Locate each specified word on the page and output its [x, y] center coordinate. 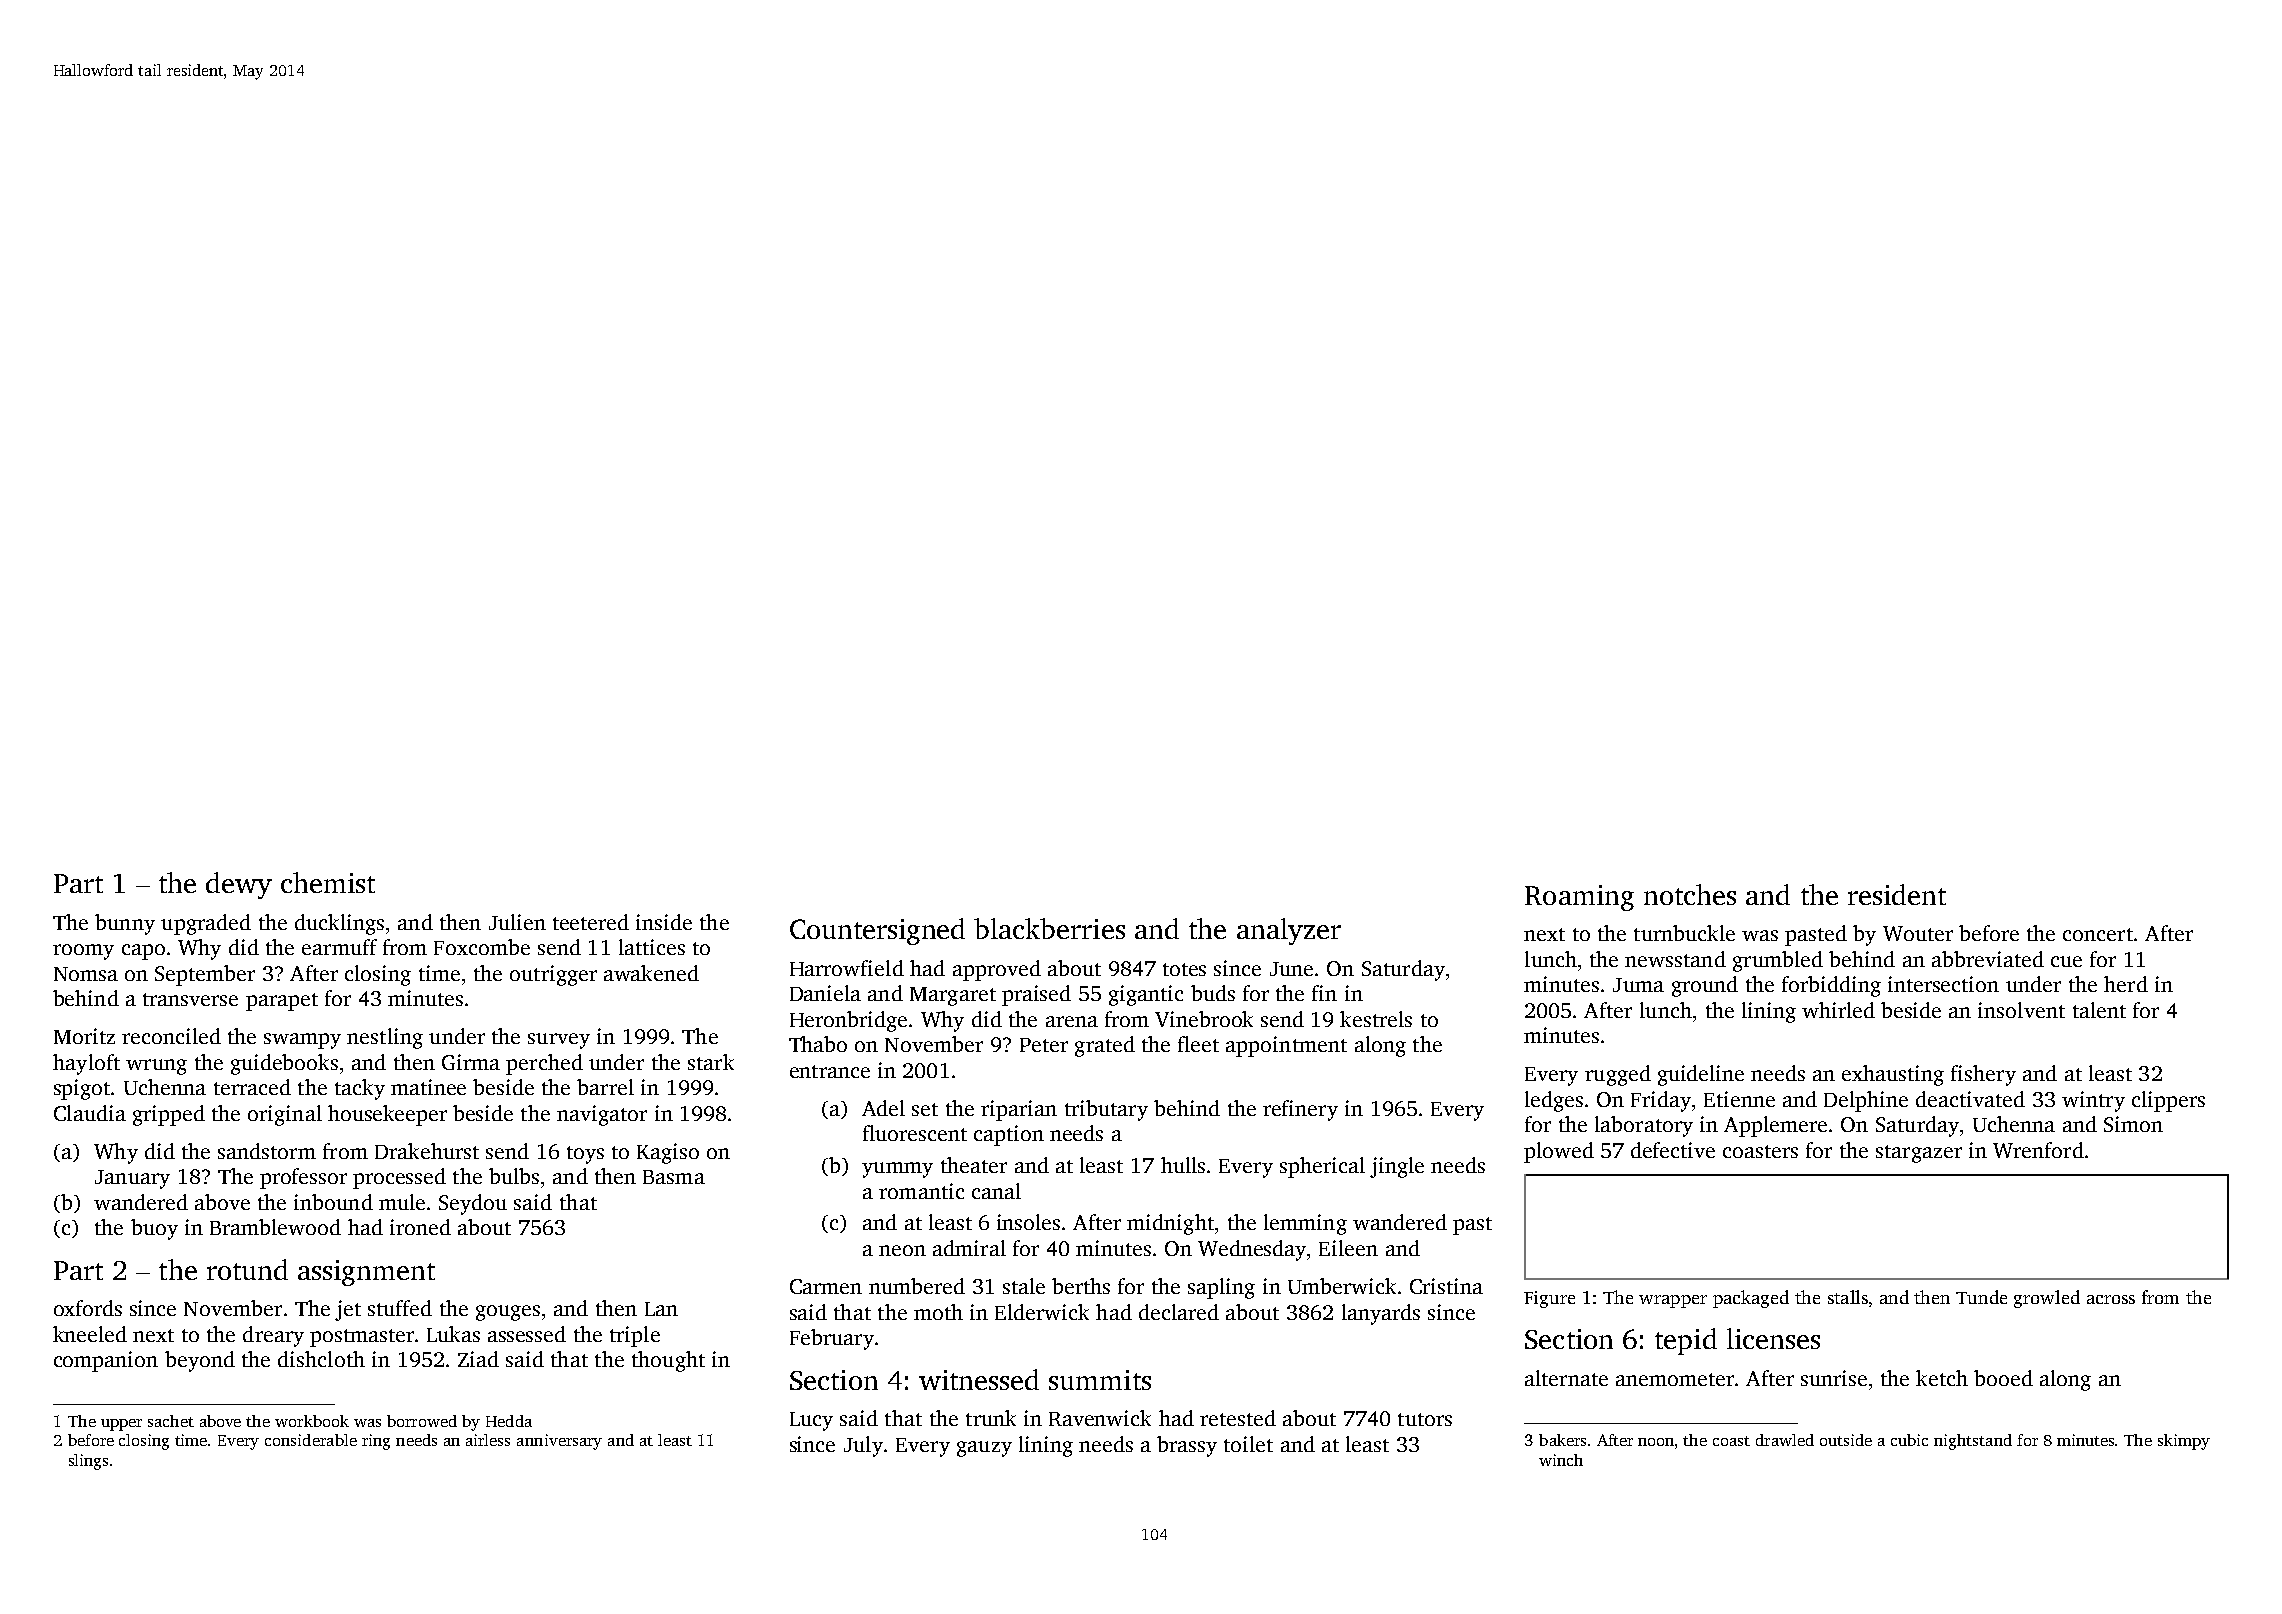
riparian [1019, 1110]
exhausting [1893, 1075]
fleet [1198, 1044]
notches [1690, 894]
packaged [1751, 1299]
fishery [1983, 1075]
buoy [154, 1229]
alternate [1566, 1378]
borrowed [422, 1421]
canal [996, 1191]
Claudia [90, 1113]
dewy [239, 885]
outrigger [553, 975]
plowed [1559, 1152]
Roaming [1579, 898]
